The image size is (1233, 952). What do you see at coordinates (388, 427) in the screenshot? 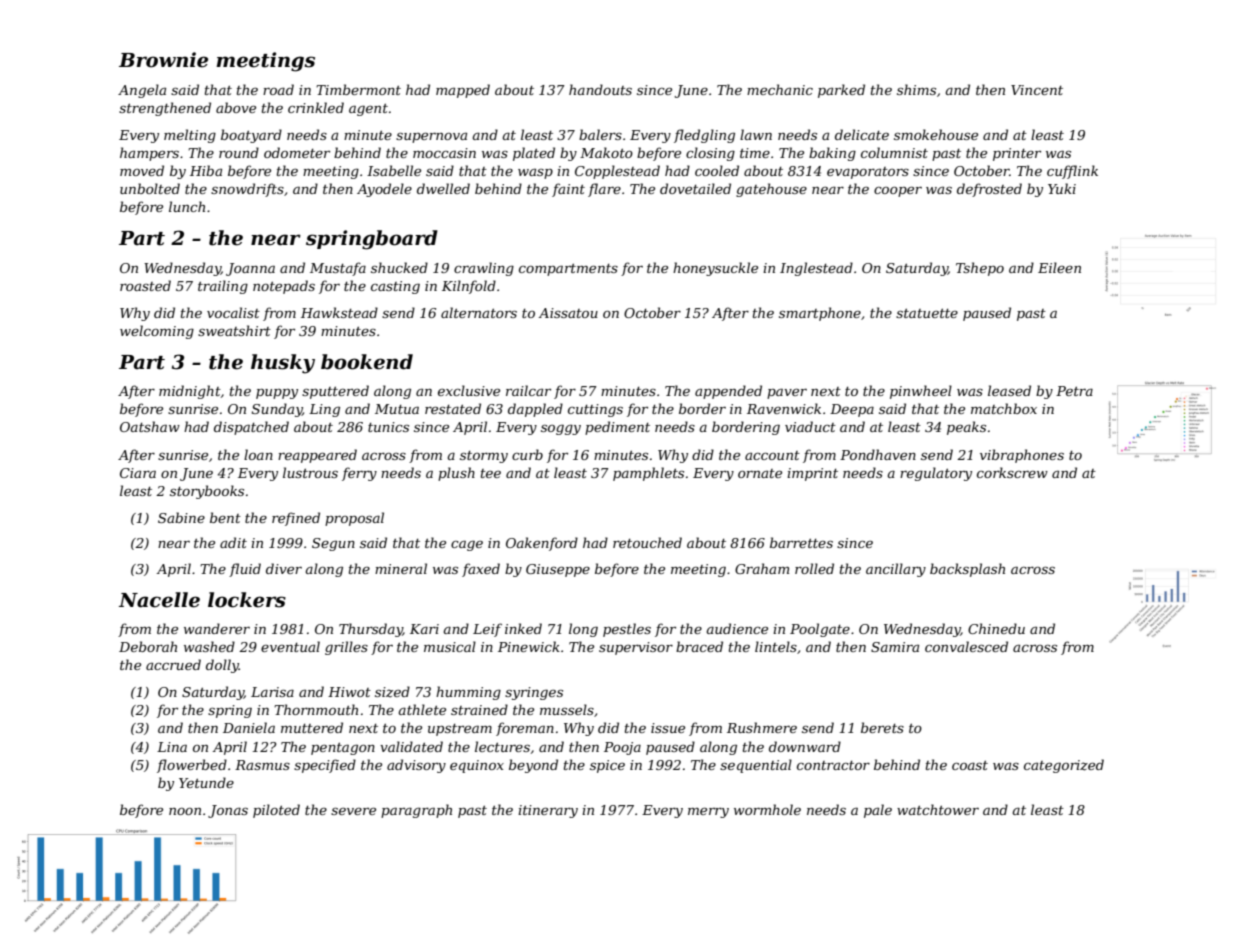
I see `tunics` at bounding box center [388, 427].
